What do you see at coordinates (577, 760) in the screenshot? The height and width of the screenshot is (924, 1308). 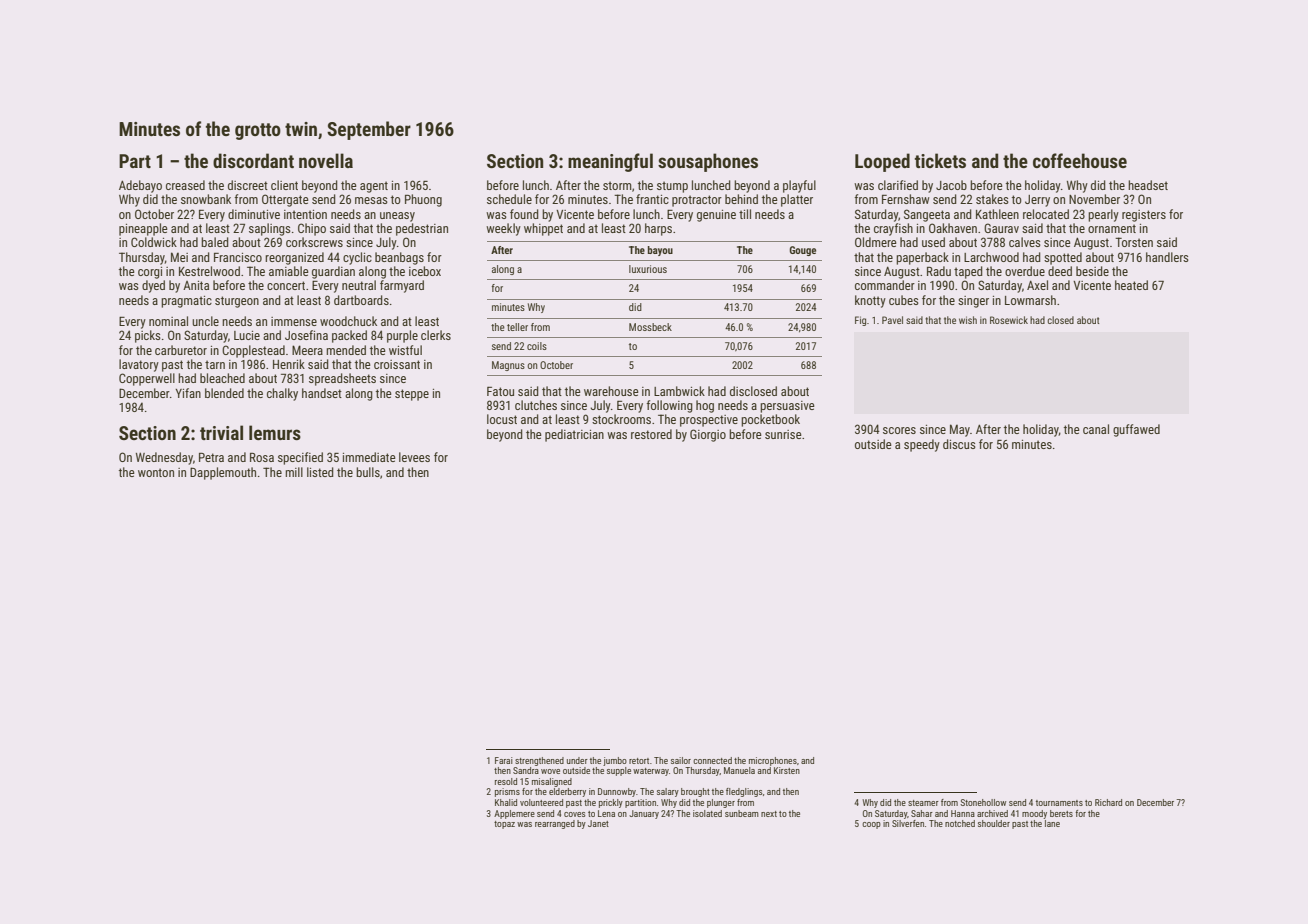 I see `under` at bounding box center [577, 760].
